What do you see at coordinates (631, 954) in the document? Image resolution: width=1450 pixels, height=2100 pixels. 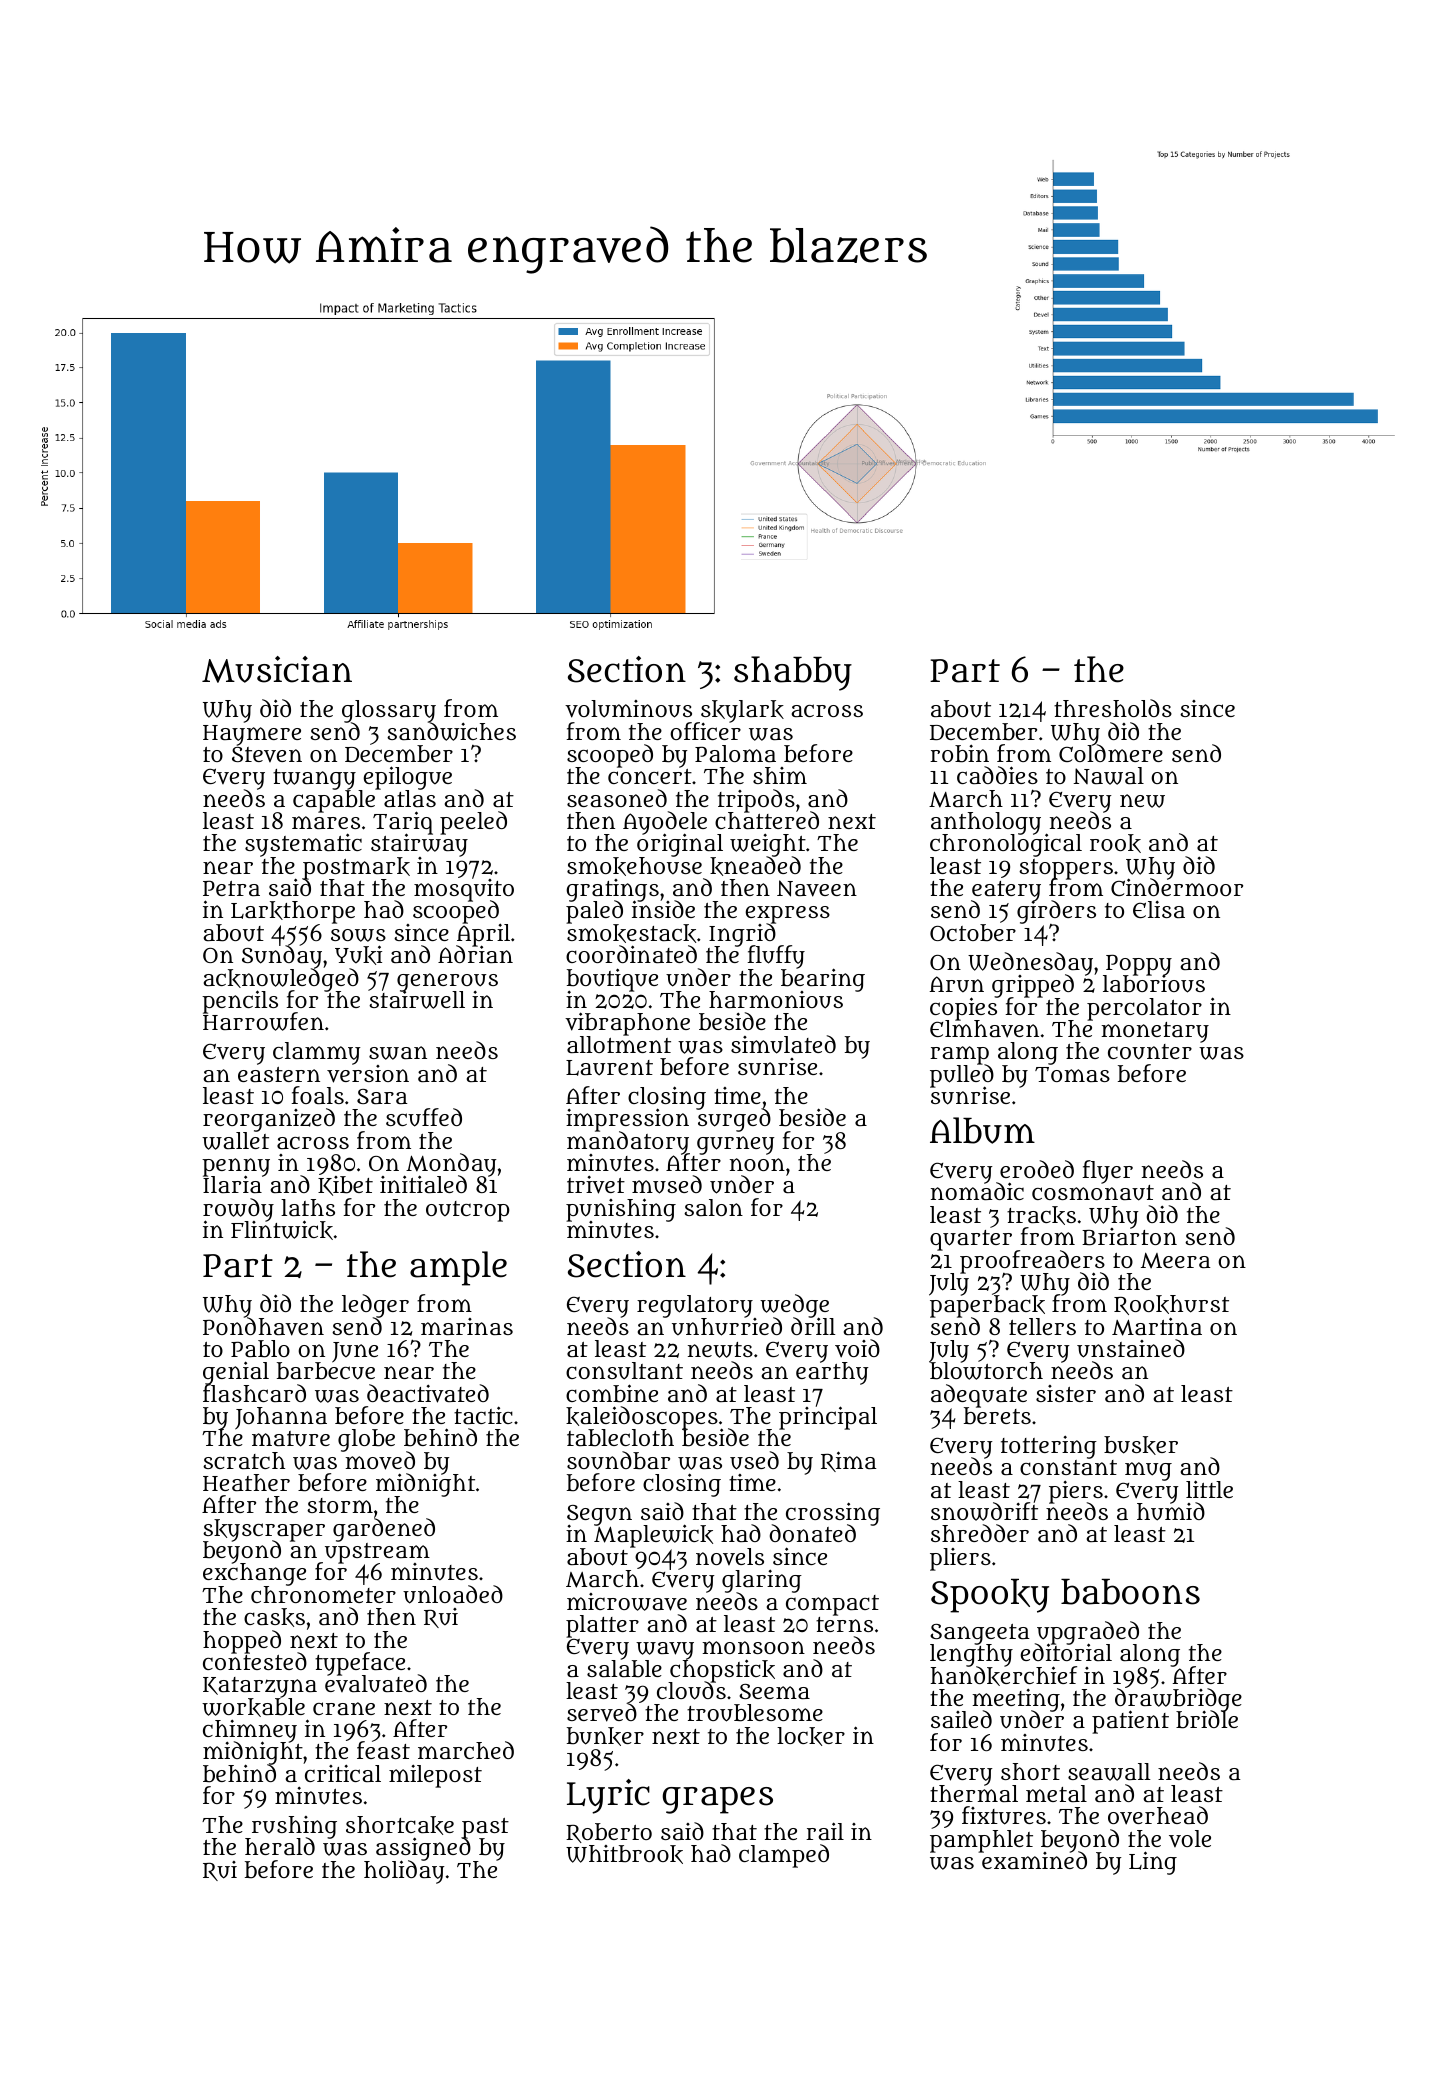 I see `coordinated` at bounding box center [631, 954].
